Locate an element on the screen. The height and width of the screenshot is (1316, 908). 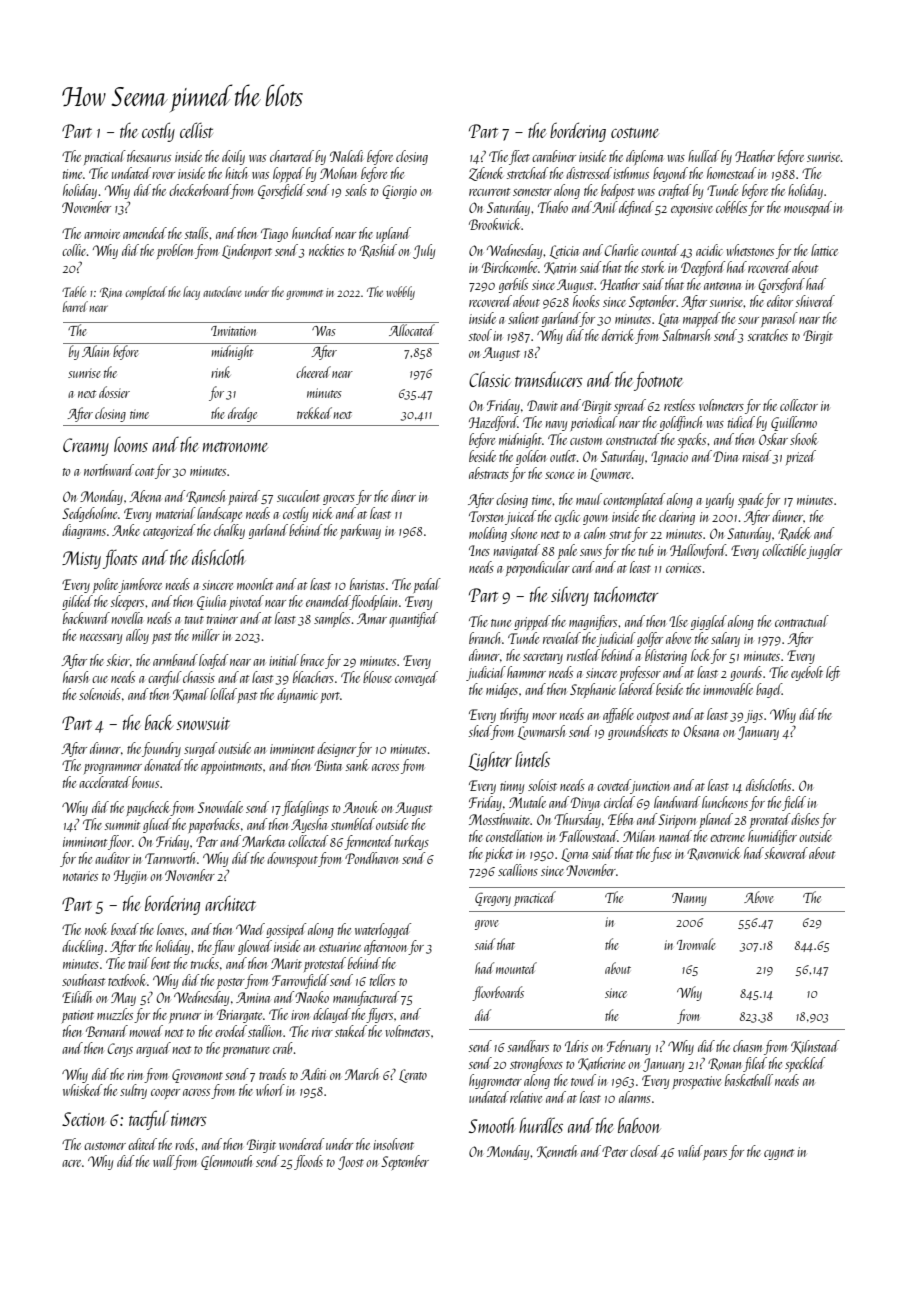
scallions is located at coordinates (518, 870).
